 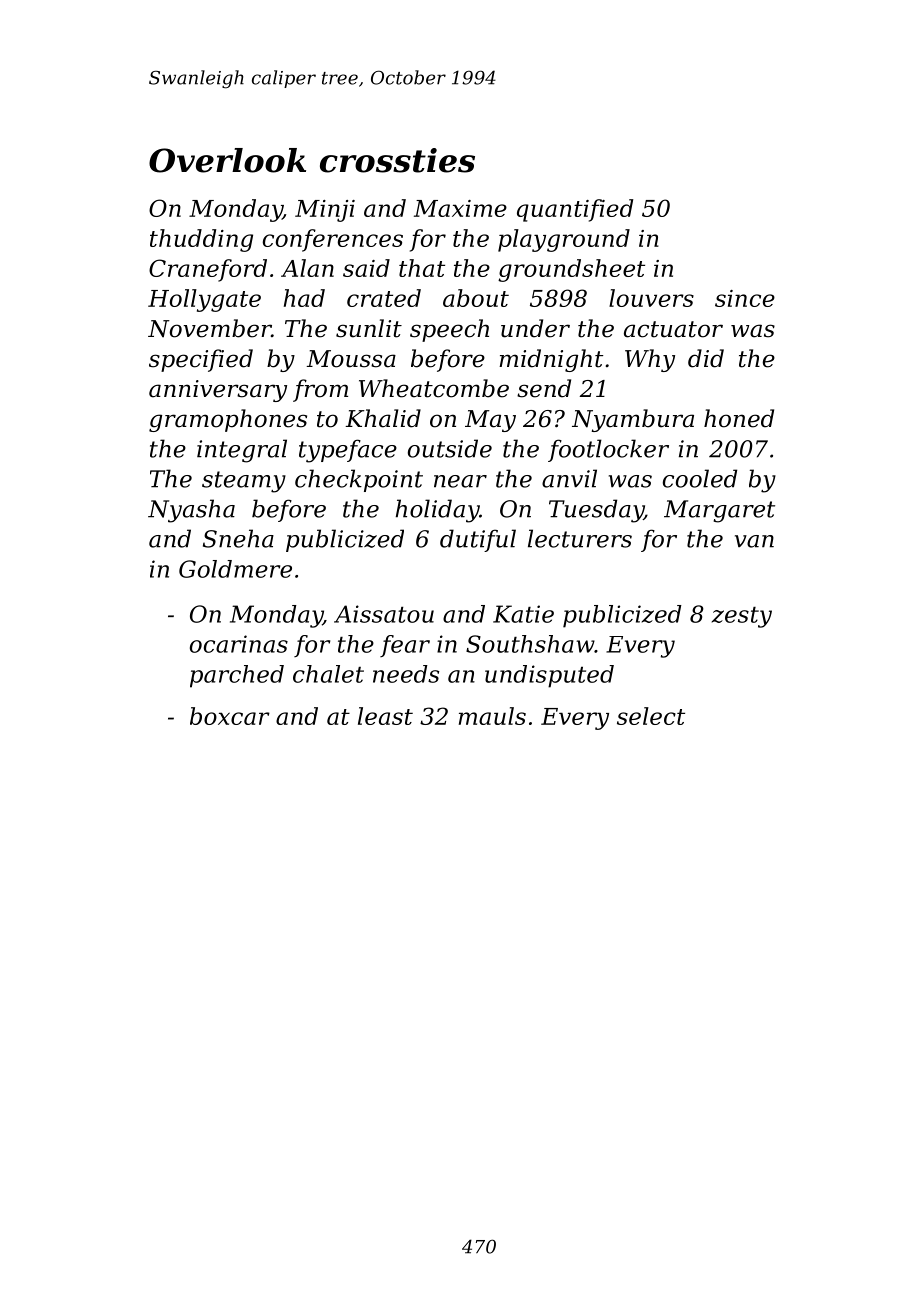 What do you see at coordinates (719, 511) in the image?
I see `Margaret` at bounding box center [719, 511].
